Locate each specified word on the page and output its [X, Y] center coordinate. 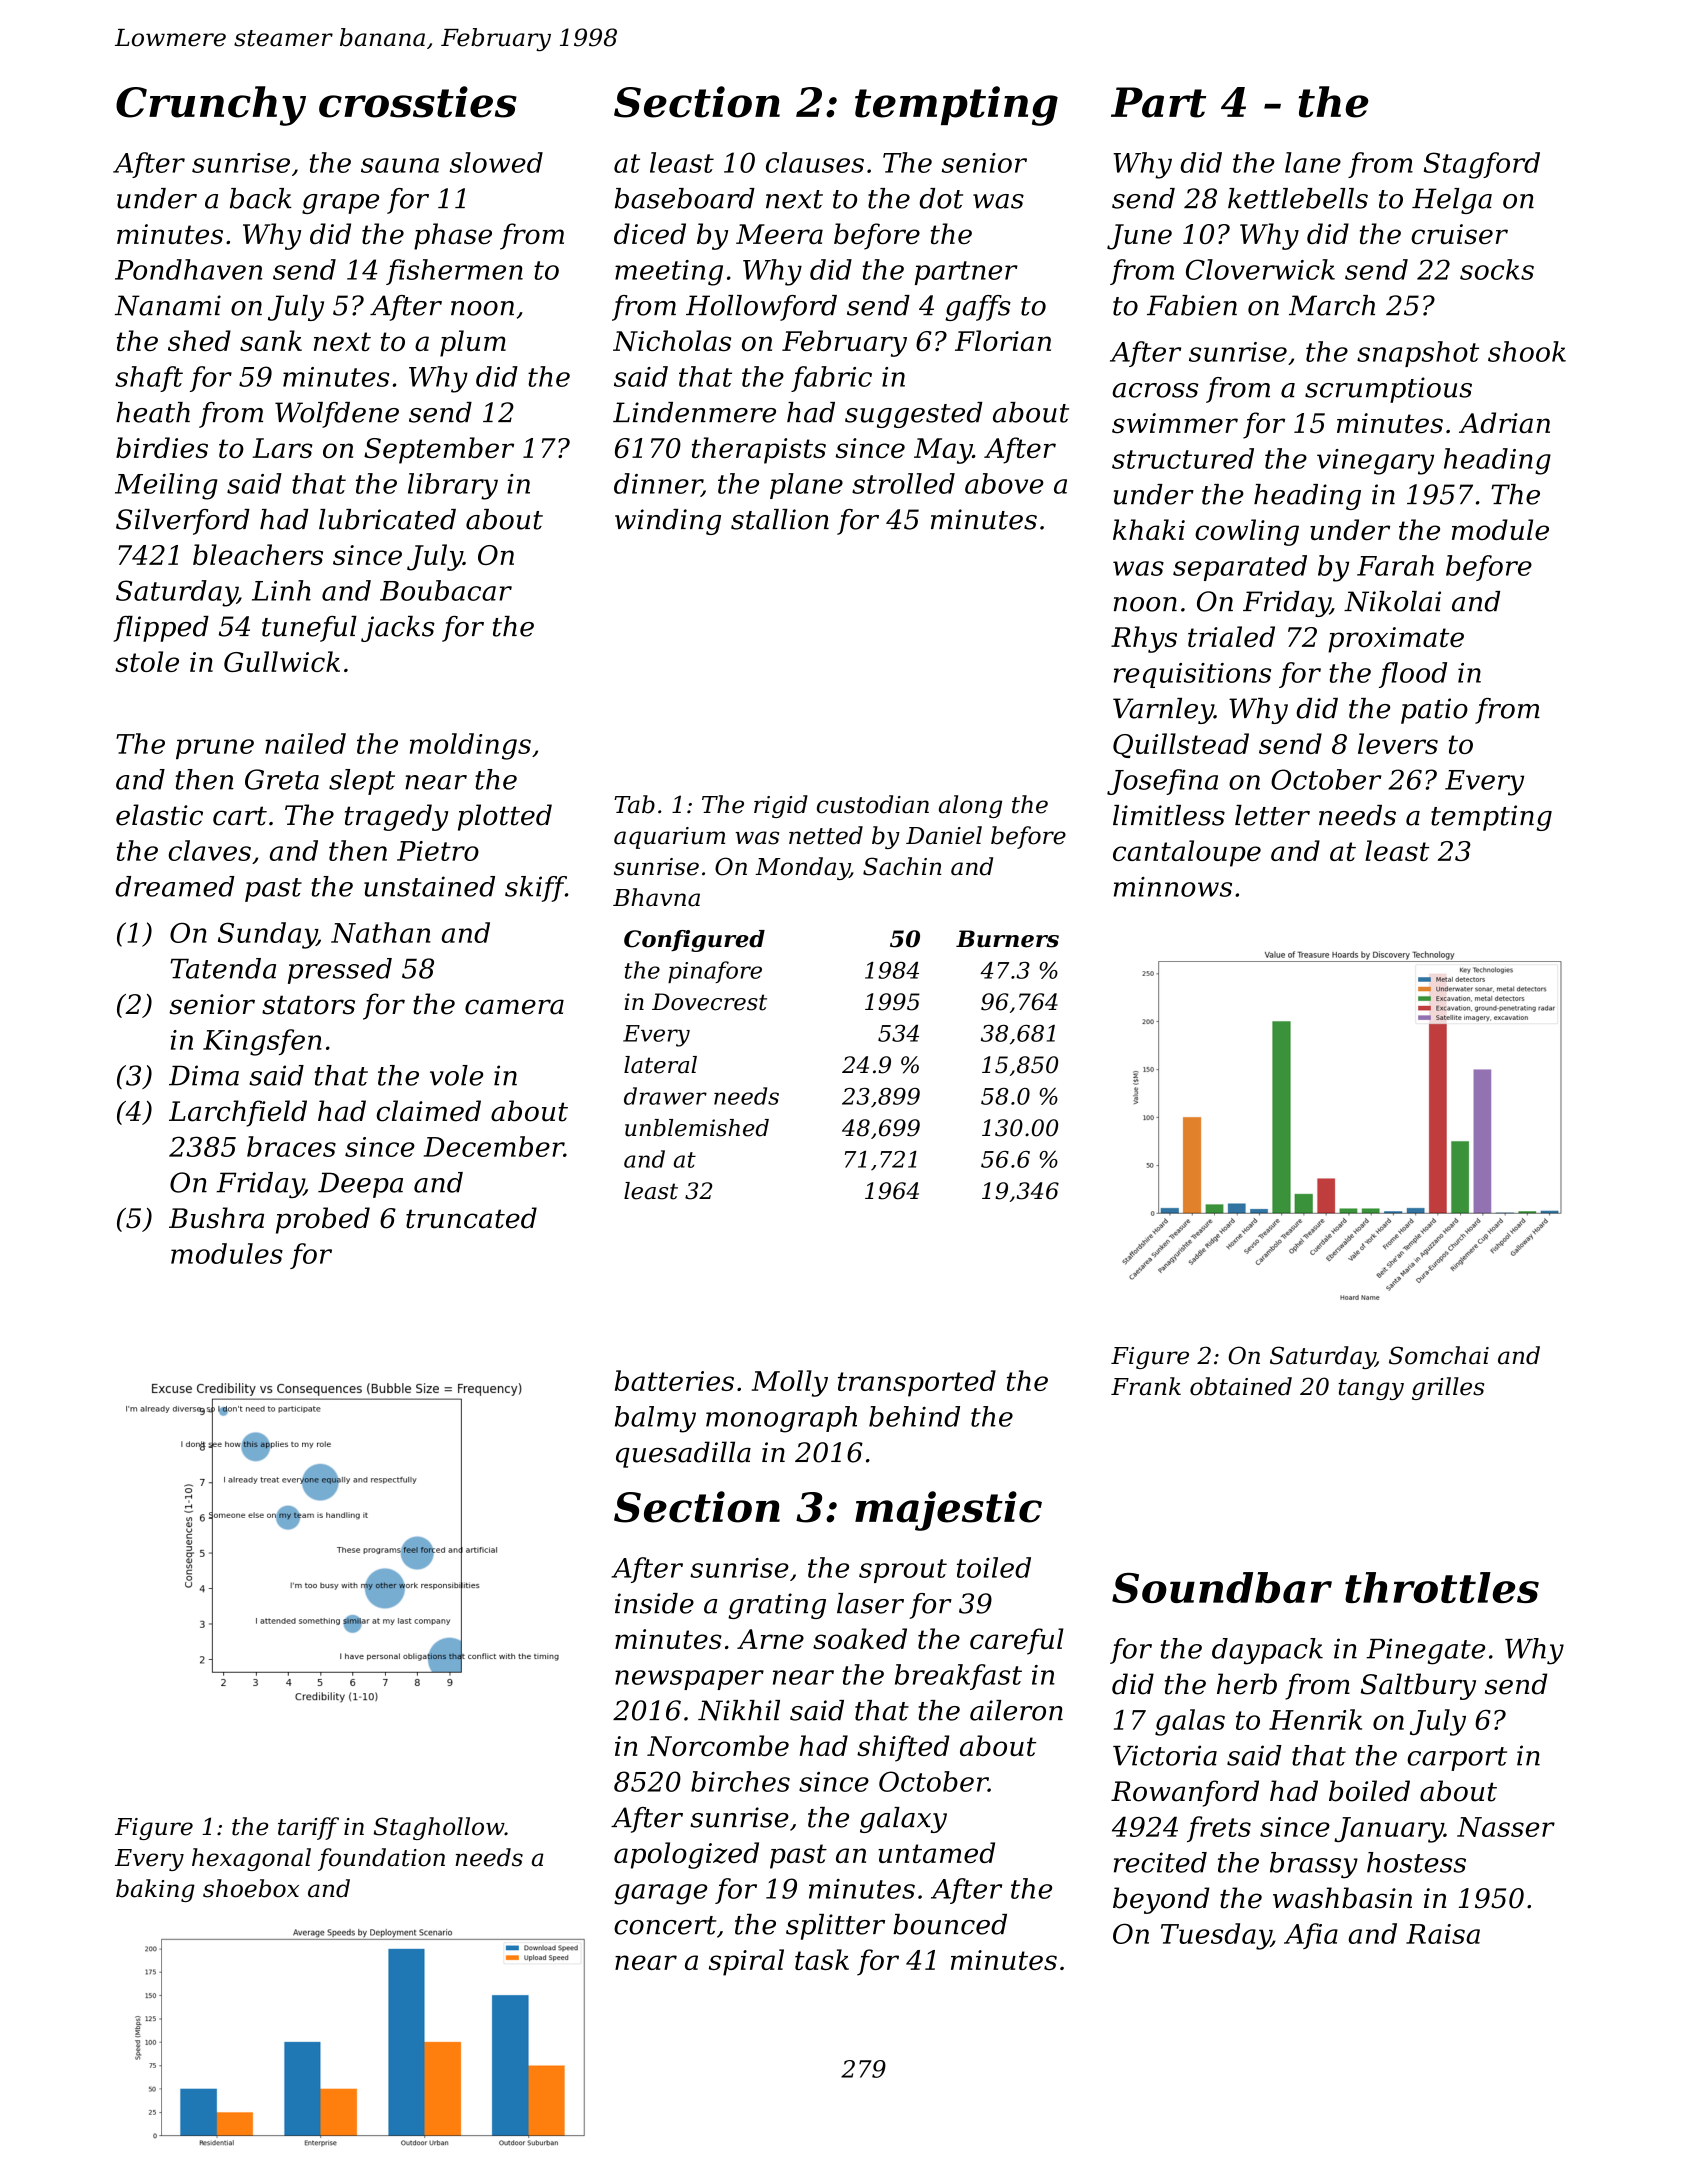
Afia [1311, 1936]
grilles [1448, 1388]
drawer [665, 1096]
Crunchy [211, 106]
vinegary [1375, 462]
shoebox [251, 1888]
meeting [669, 273]
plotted [505, 817]
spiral [746, 1962]
